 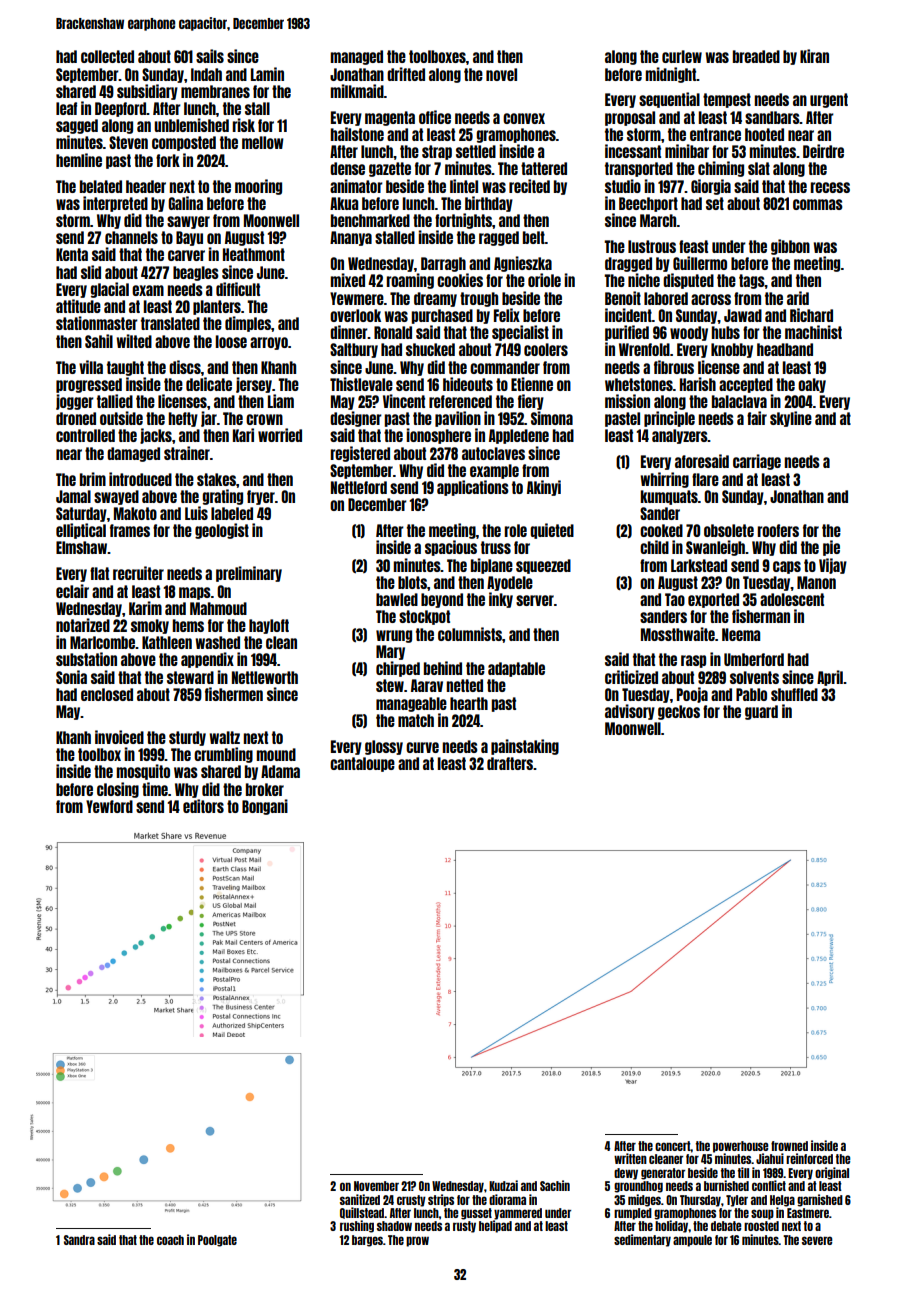 What do you see at coordinates (394, 636) in the document?
I see `wrung` at bounding box center [394, 636].
